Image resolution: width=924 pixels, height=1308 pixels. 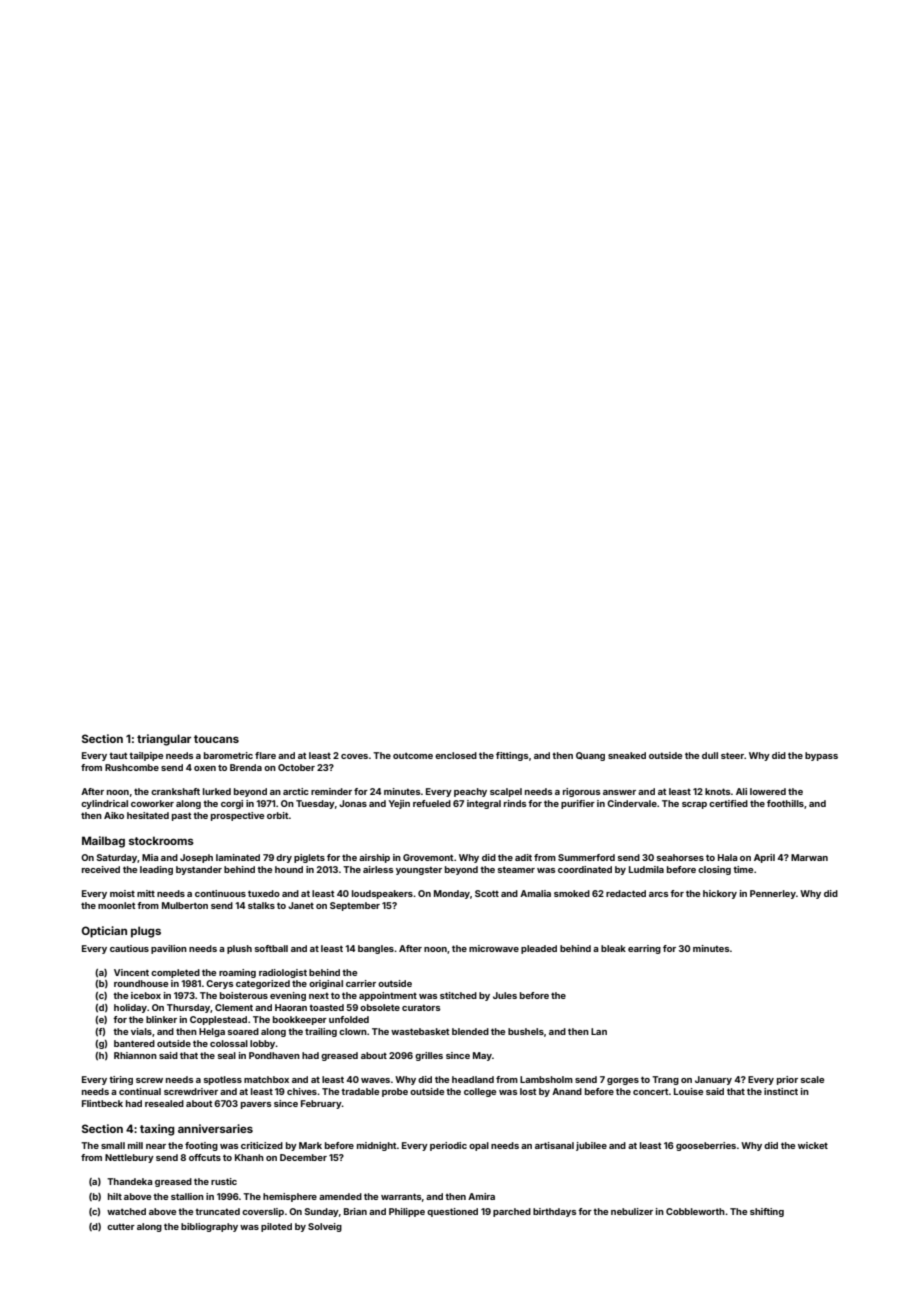 What do you see at coordinates (516, 869) in the page?
I see `steamer` at bounding box center [516, 869].
